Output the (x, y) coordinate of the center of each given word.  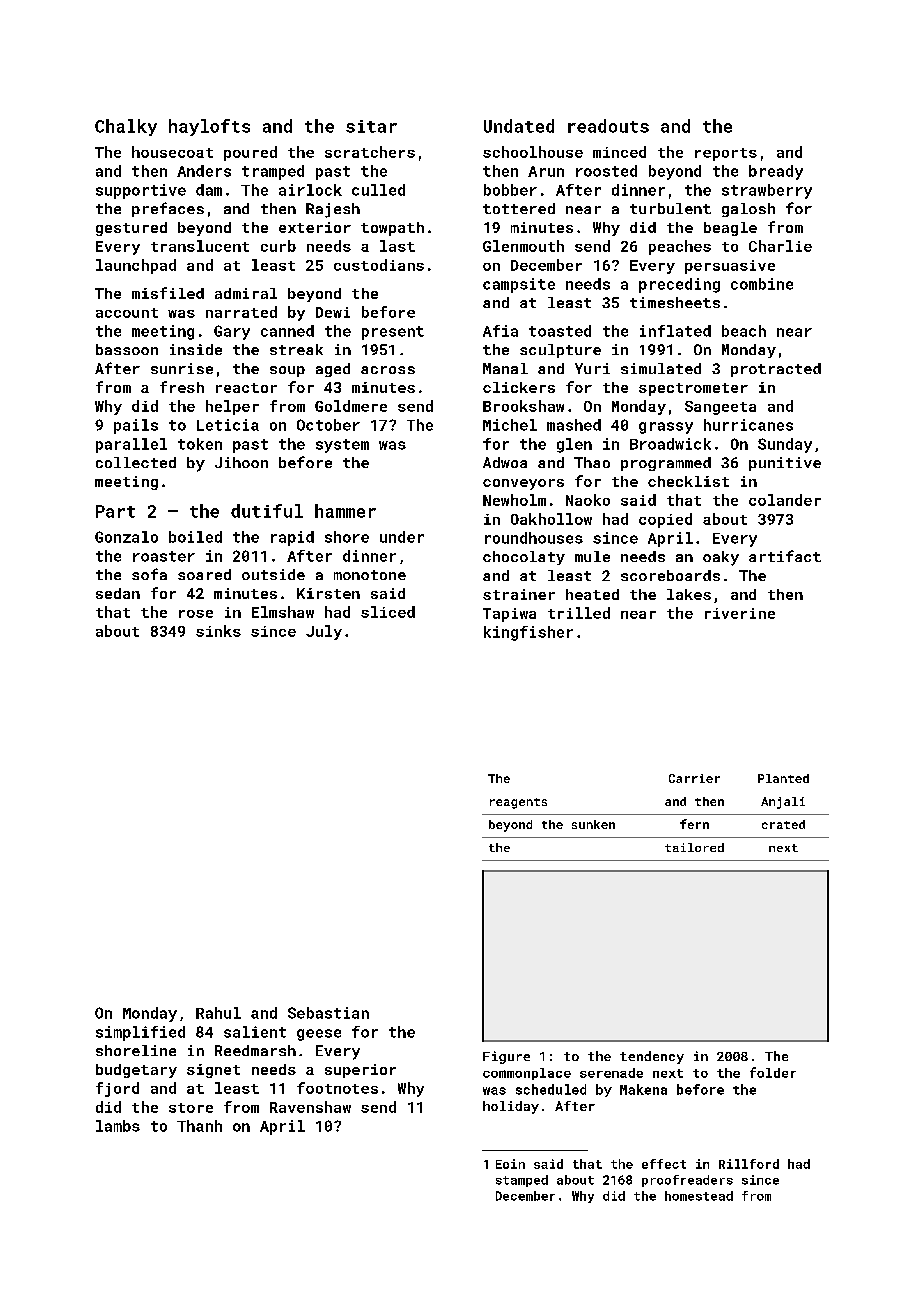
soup (287, 371)
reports (726, 154)
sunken (593, 824)
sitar (371, 126)
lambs (118, 1126)
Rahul (218, 1013)
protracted (776, 370)
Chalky (126, 127)
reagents (518, 803)
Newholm (514, 500)
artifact (785, 556)
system (342, 446)
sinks (218, 631)
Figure (506, 1057)
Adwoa (505, 462)
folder (773, 1072)
